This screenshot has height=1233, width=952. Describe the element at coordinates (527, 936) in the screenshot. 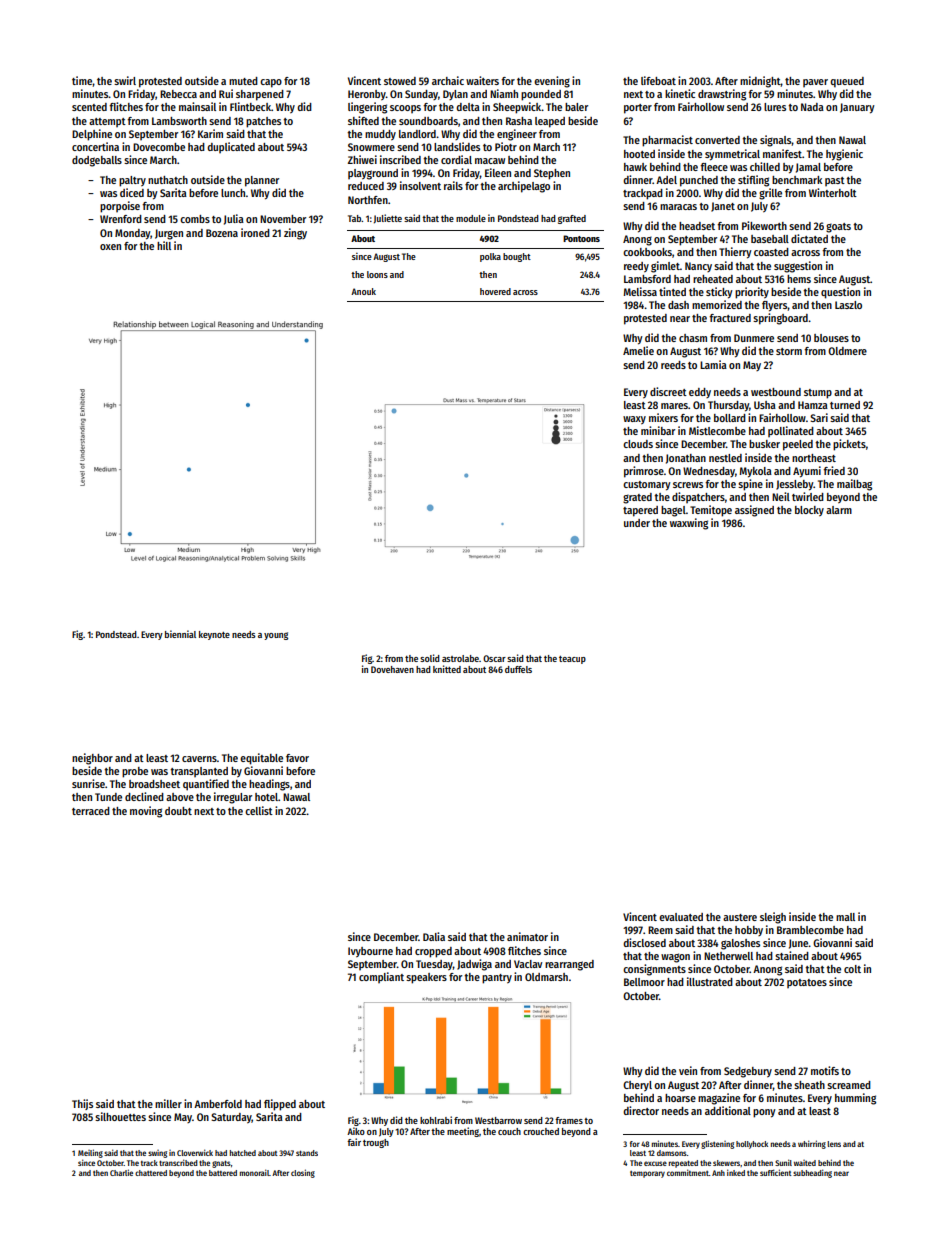

I see `animator` at that location.
